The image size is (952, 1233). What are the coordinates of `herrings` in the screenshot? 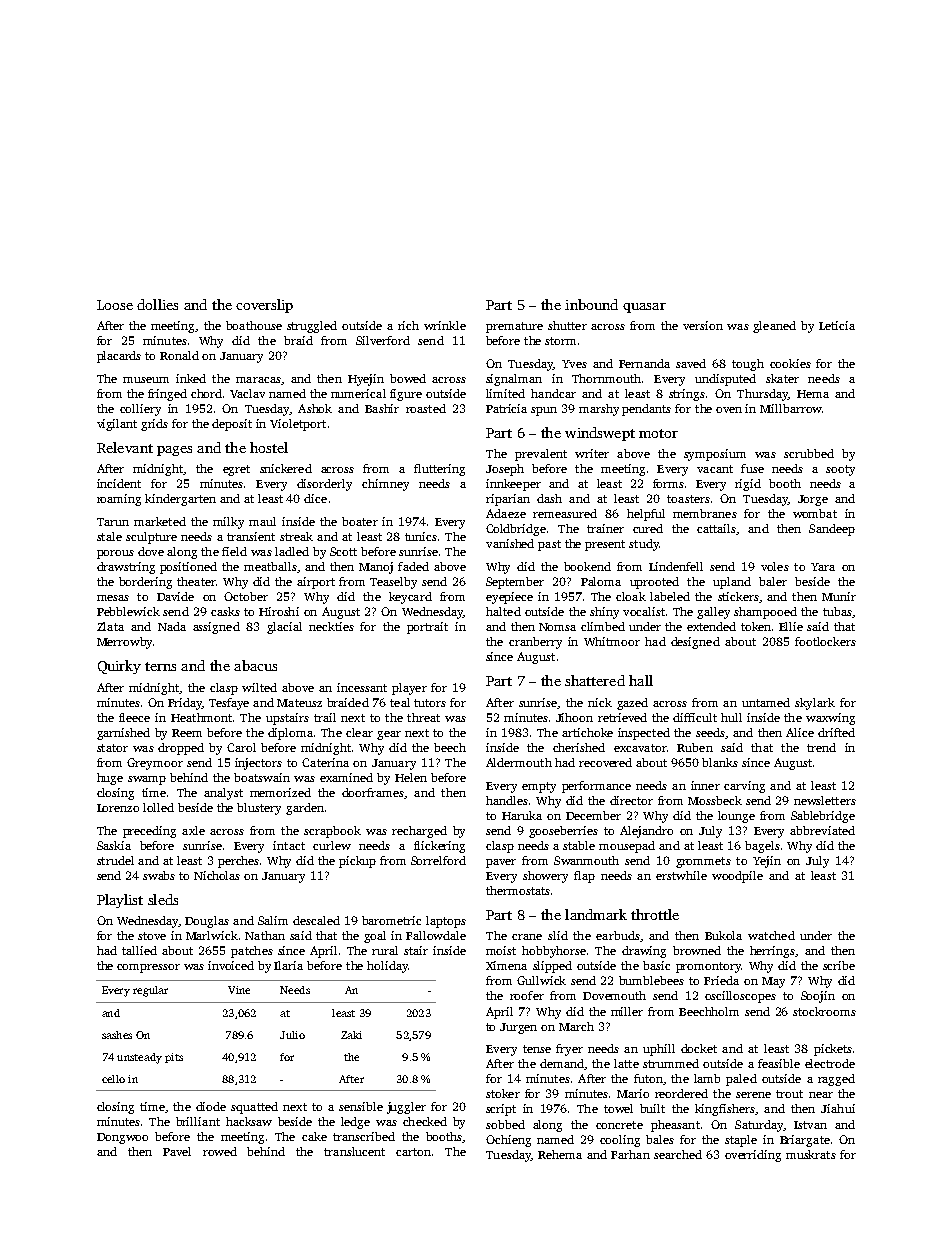 It's located at (772, 952).
